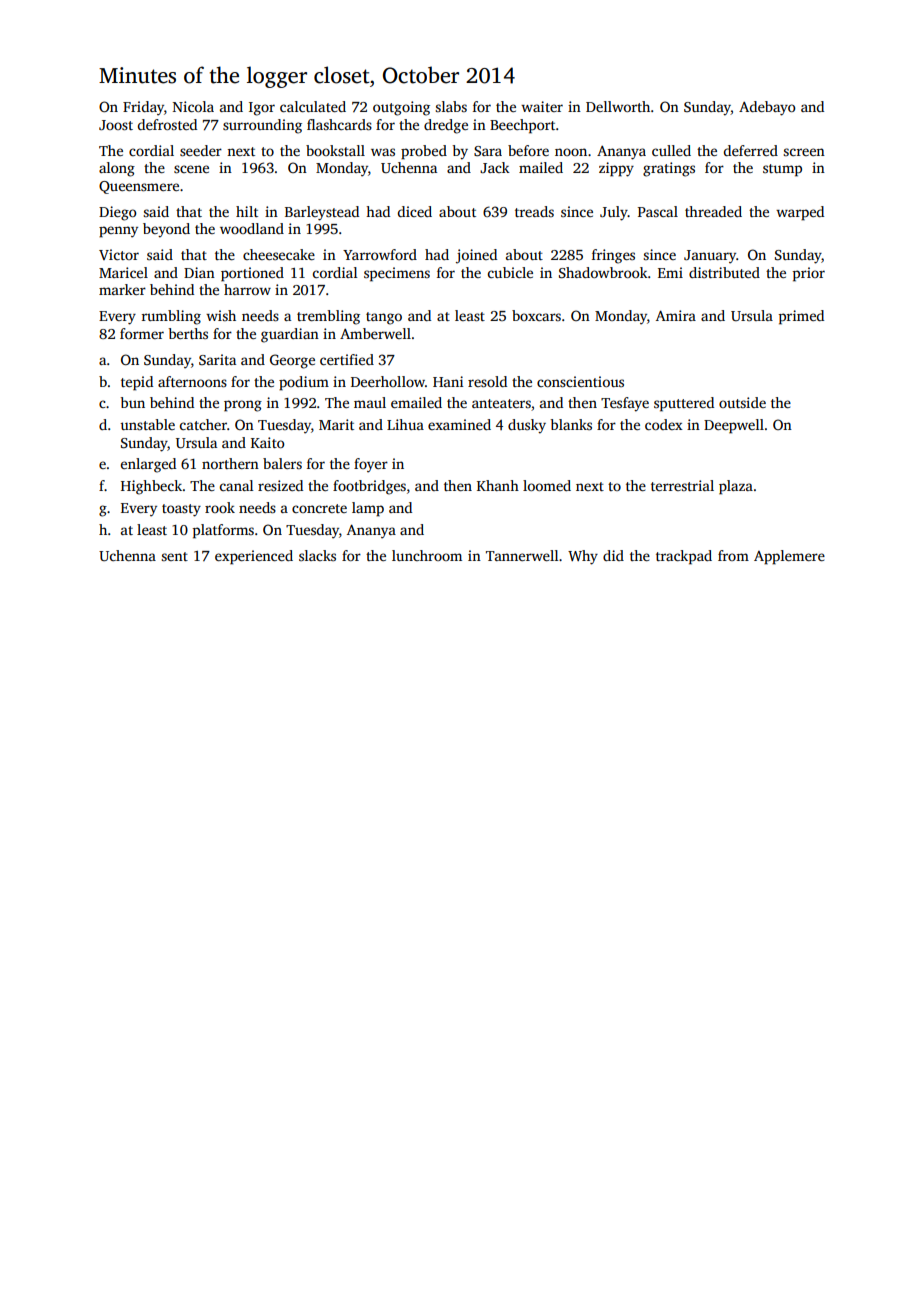 The image size is (924, 1308). I want to click on sputtered, so click(684, 404).
